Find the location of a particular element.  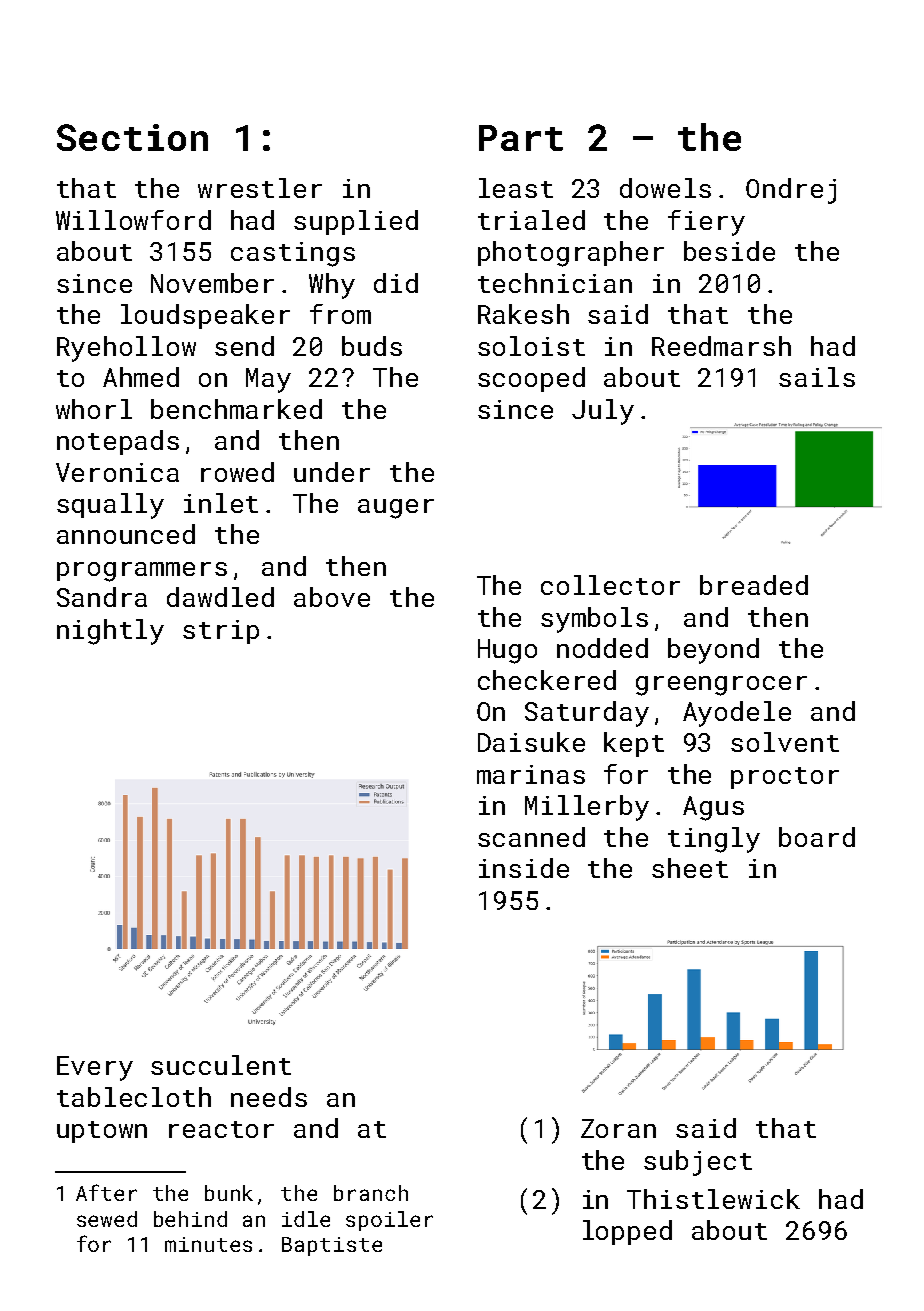

marinas is located at coordinates (531, 774).
